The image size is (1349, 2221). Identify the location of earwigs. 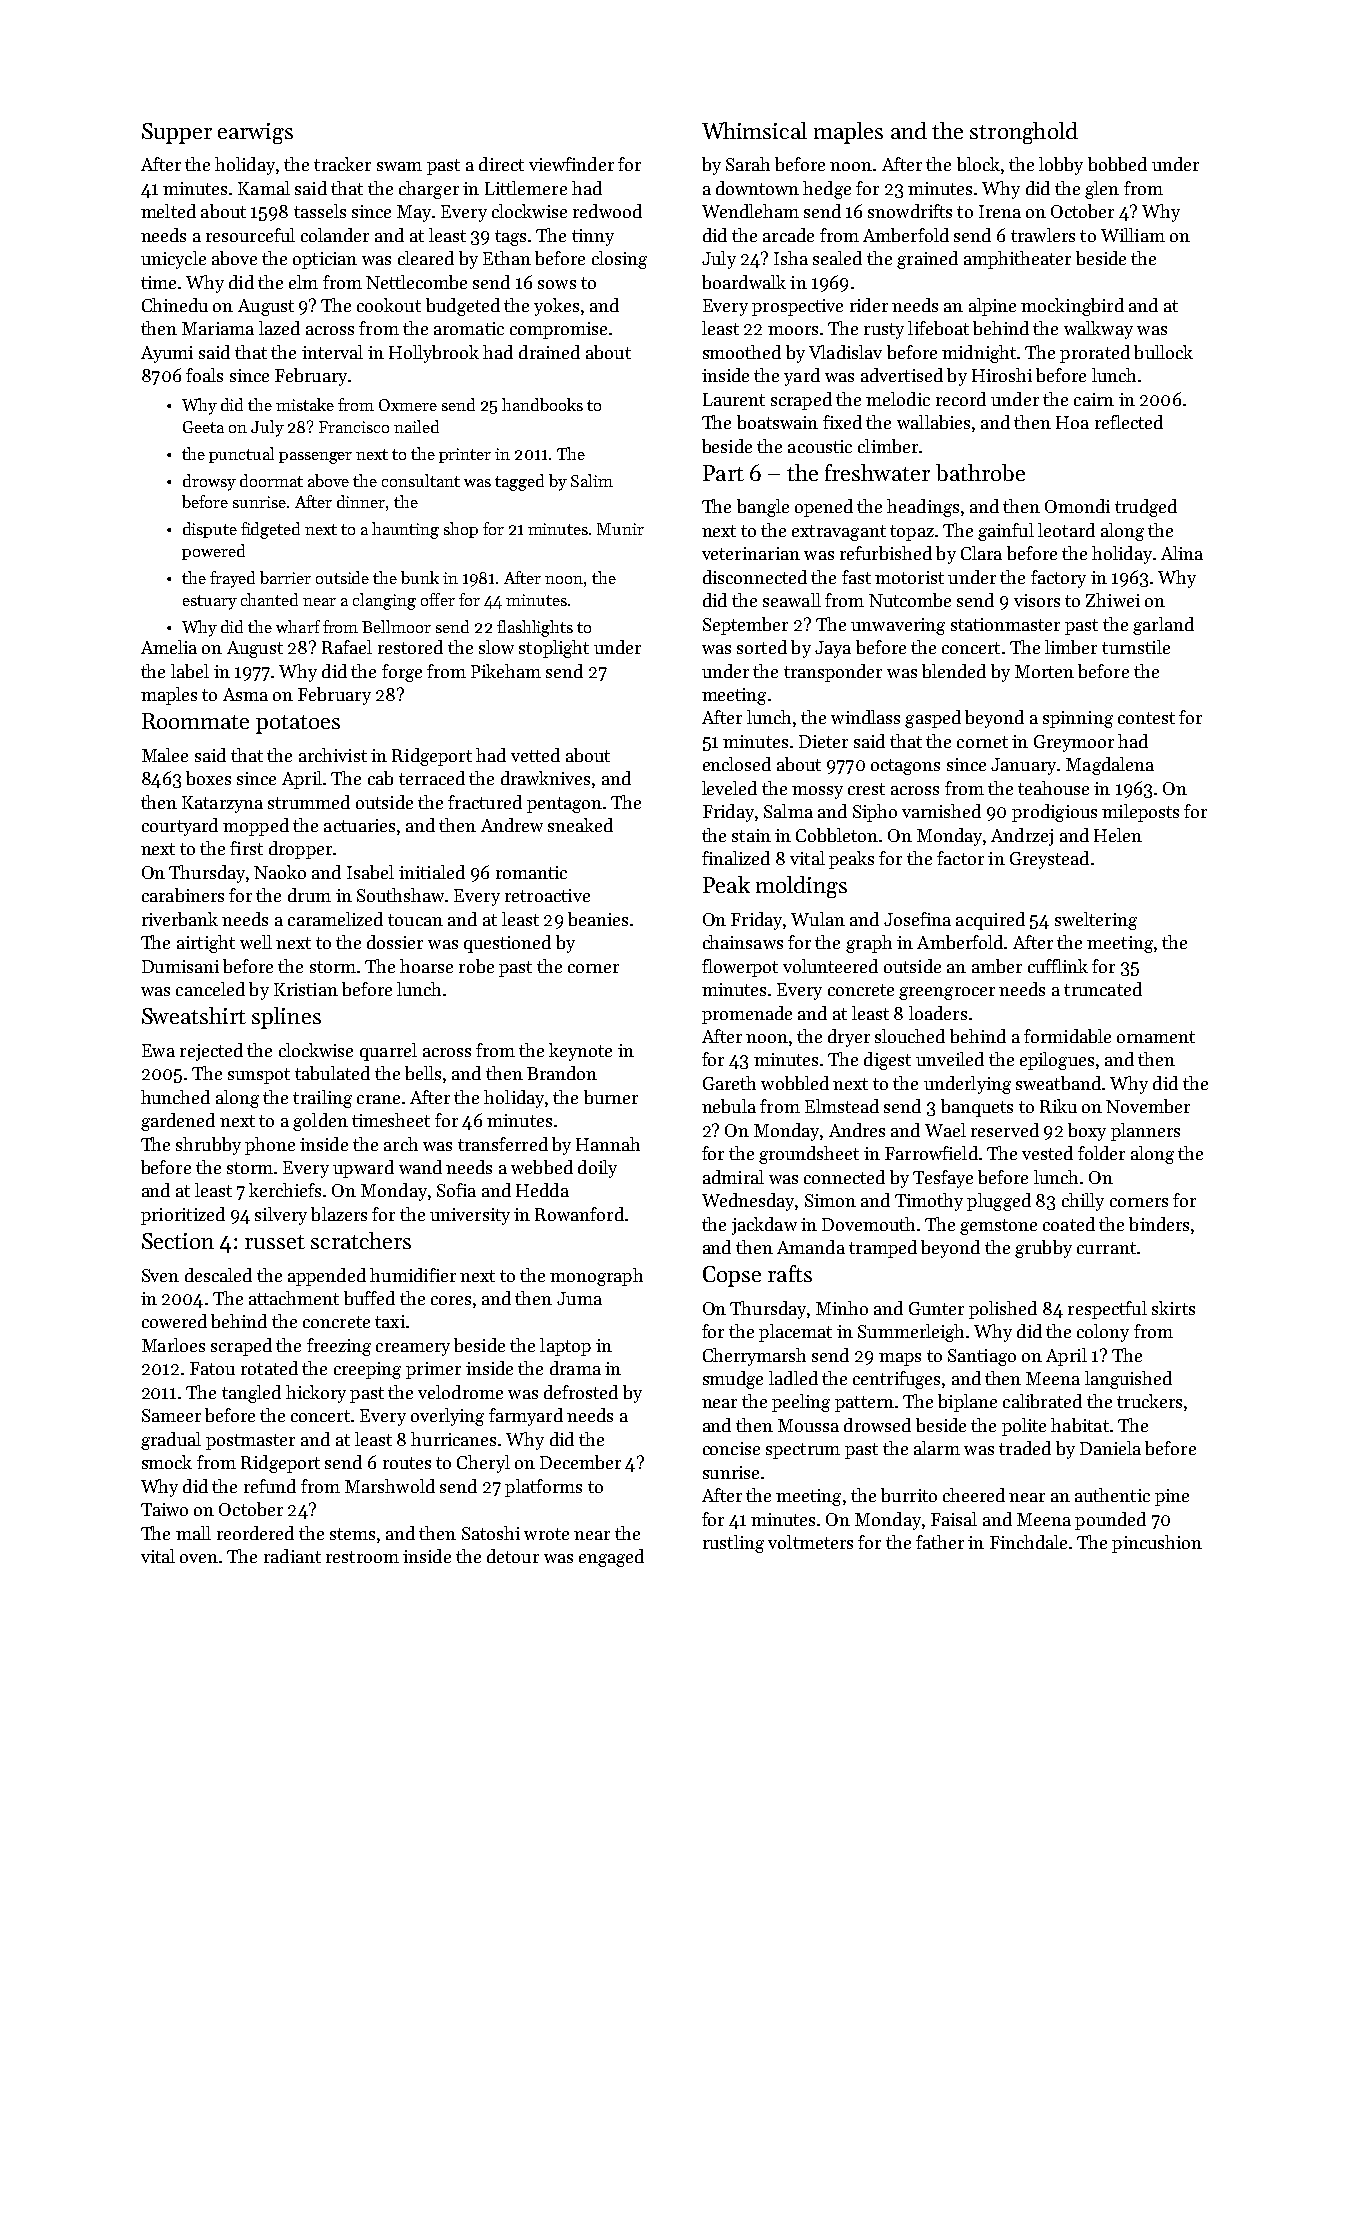
(255, 133).
